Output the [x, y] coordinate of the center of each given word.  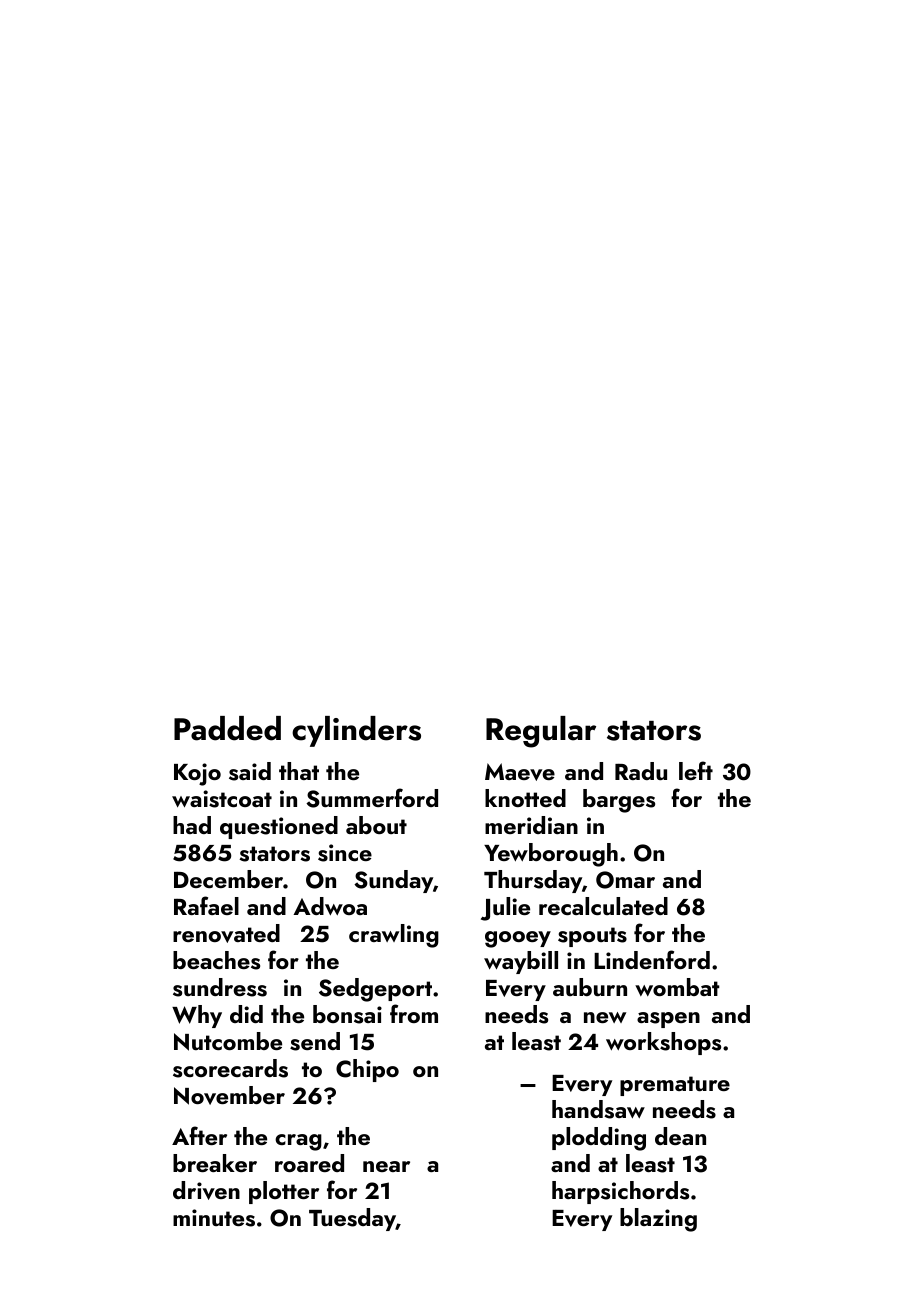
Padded [227, 728]
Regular [541, 732]
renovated [226, 933]
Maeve [520, 772]
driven [206, 1190]
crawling [394, 936]
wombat [677, 987]
